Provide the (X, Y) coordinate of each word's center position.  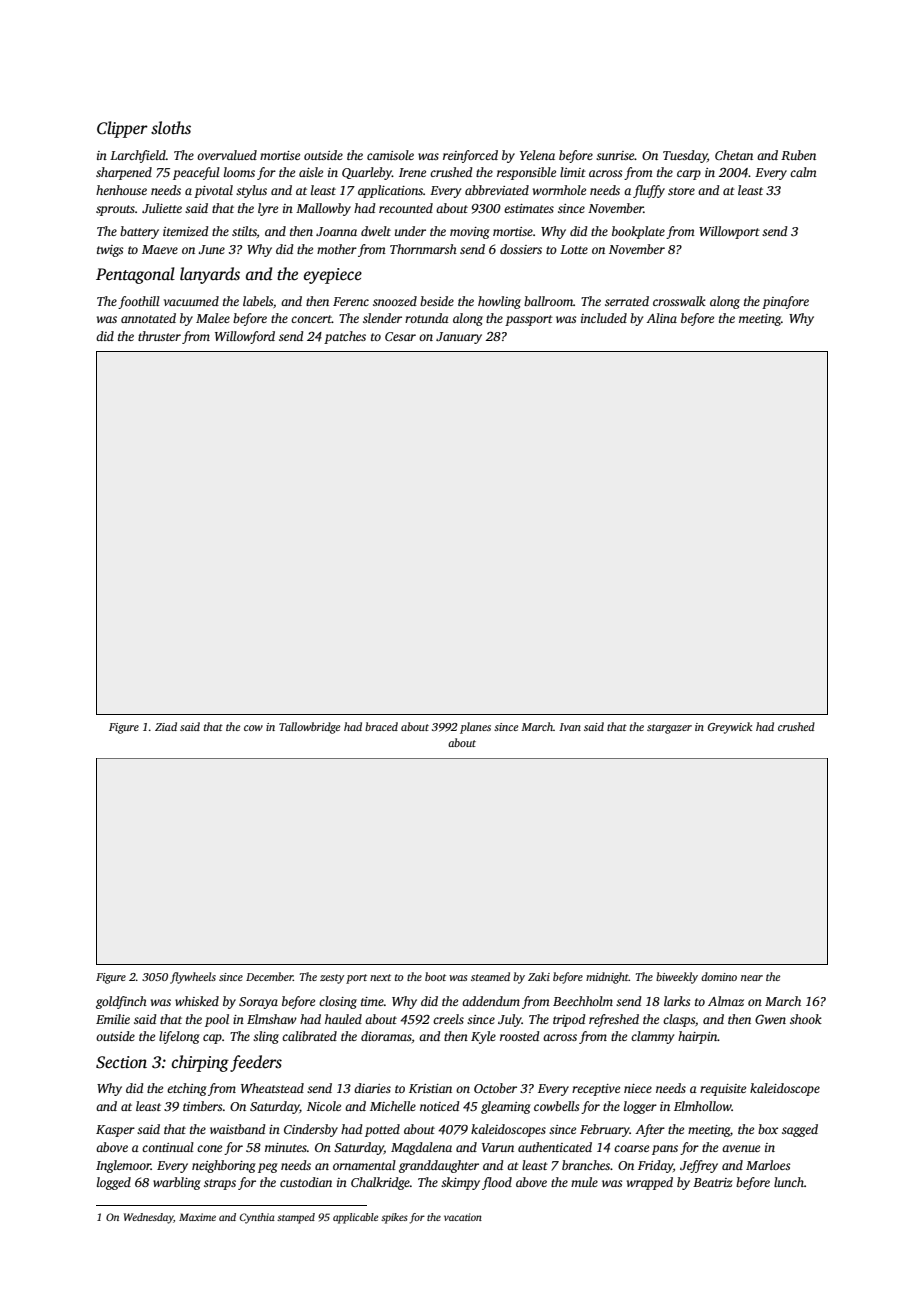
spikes (394, 1218)
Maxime (197, 1217)
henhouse (121, 190)
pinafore (785, 302)
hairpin (698, 1037)
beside (437, 301)
